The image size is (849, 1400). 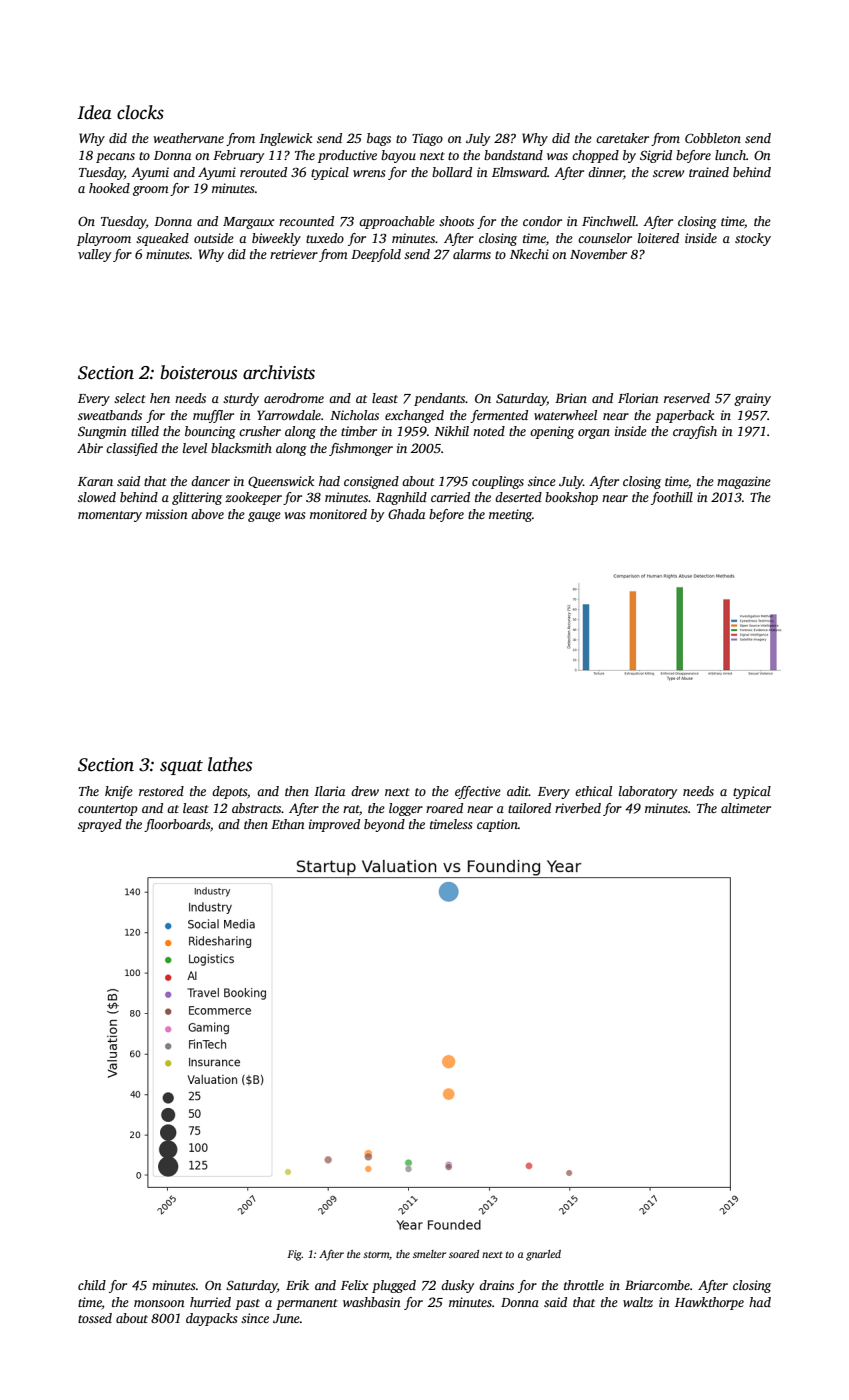 What do you see at coordinates (571, 498) in the image?
I see `bookshop` at bounding box center [571, 498].
